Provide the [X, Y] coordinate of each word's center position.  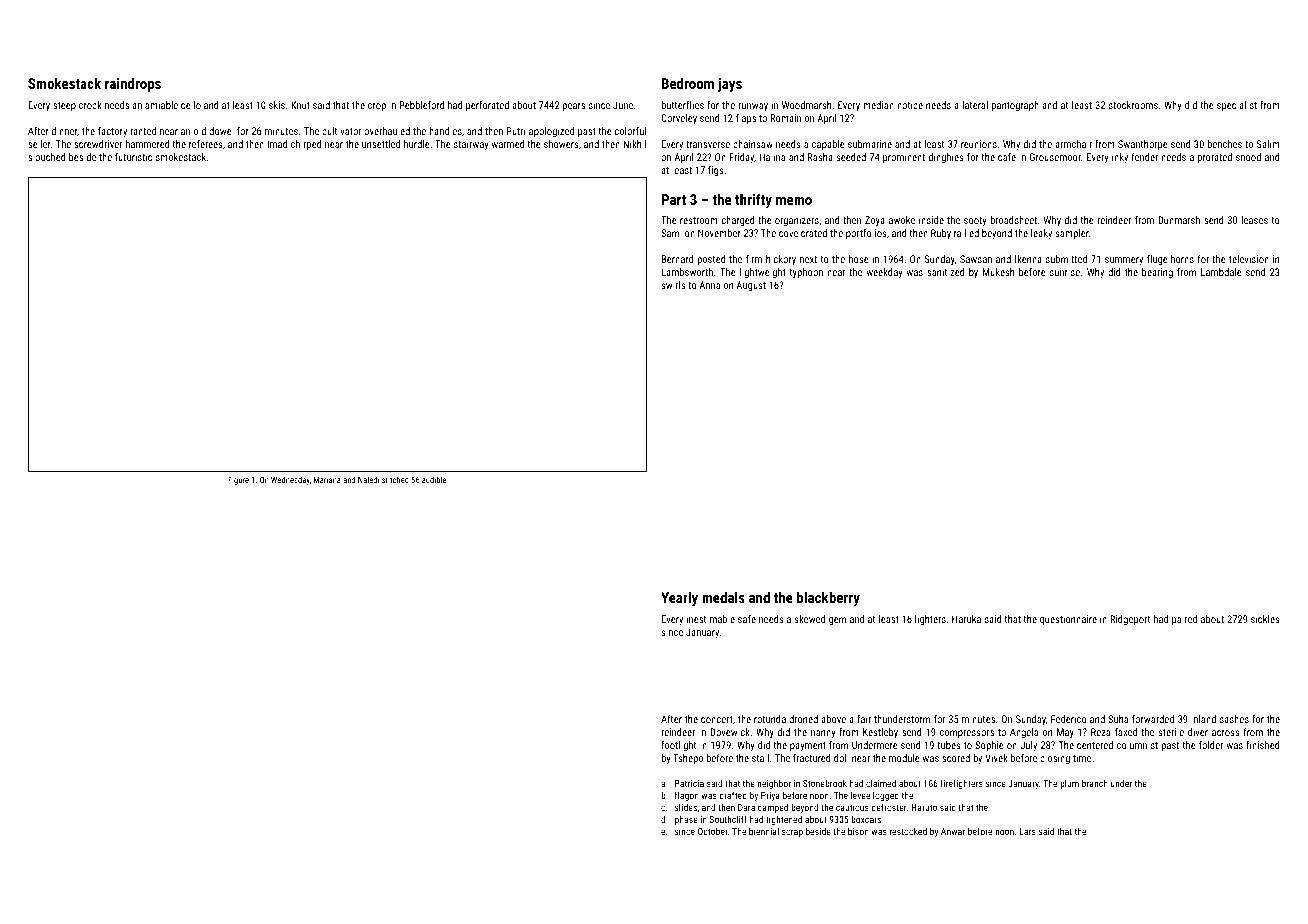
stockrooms [1133, 105]
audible [434, 479]
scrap [792, 833]
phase [686, 820]
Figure [238, 481]
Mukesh [998, 272]
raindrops [133, 85]
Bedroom [688, 83]
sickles [1265, 619]
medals [723, 597]
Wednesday [290, 480]
